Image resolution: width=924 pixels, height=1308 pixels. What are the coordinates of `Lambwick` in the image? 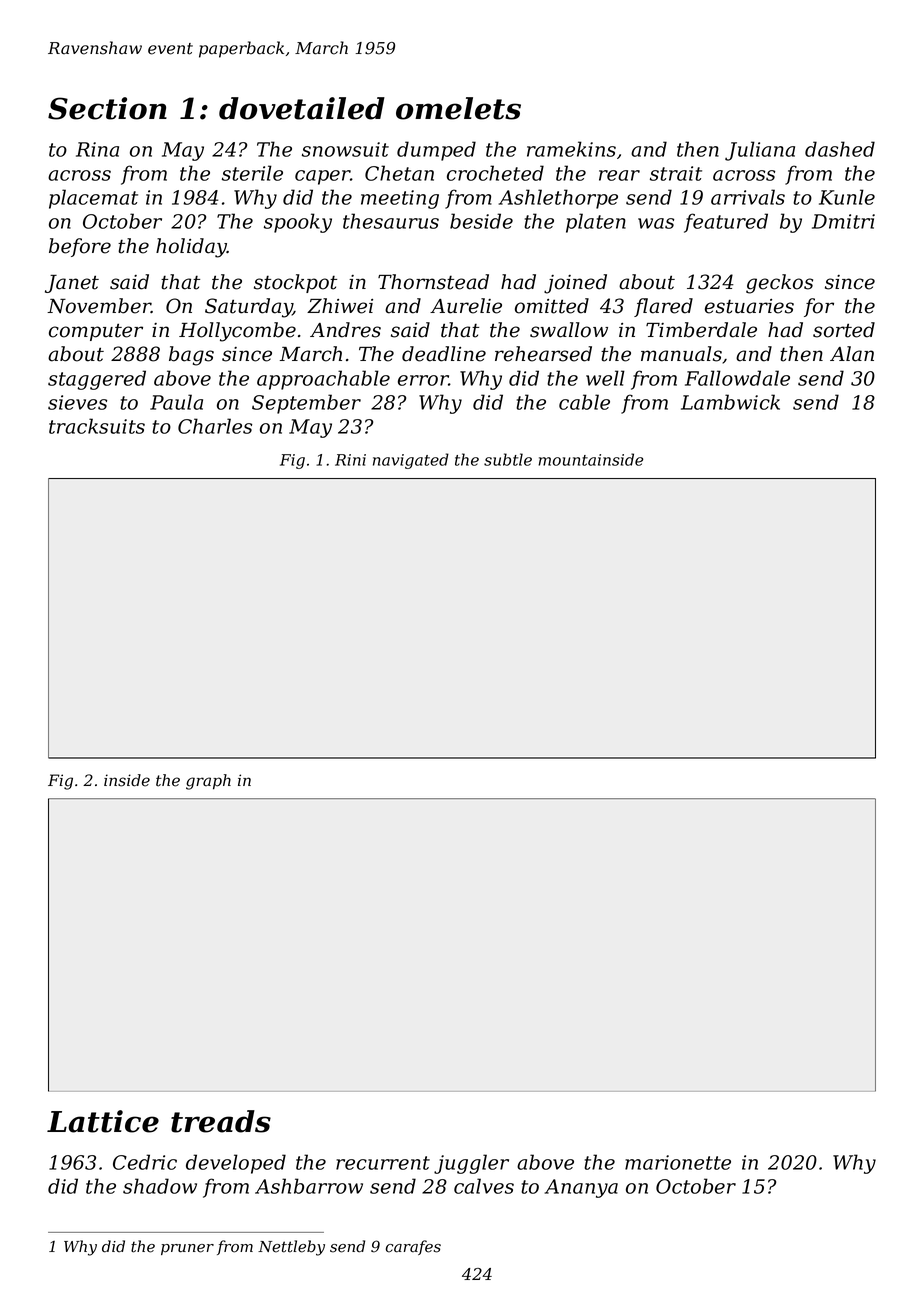 It's located at (730, 402).
